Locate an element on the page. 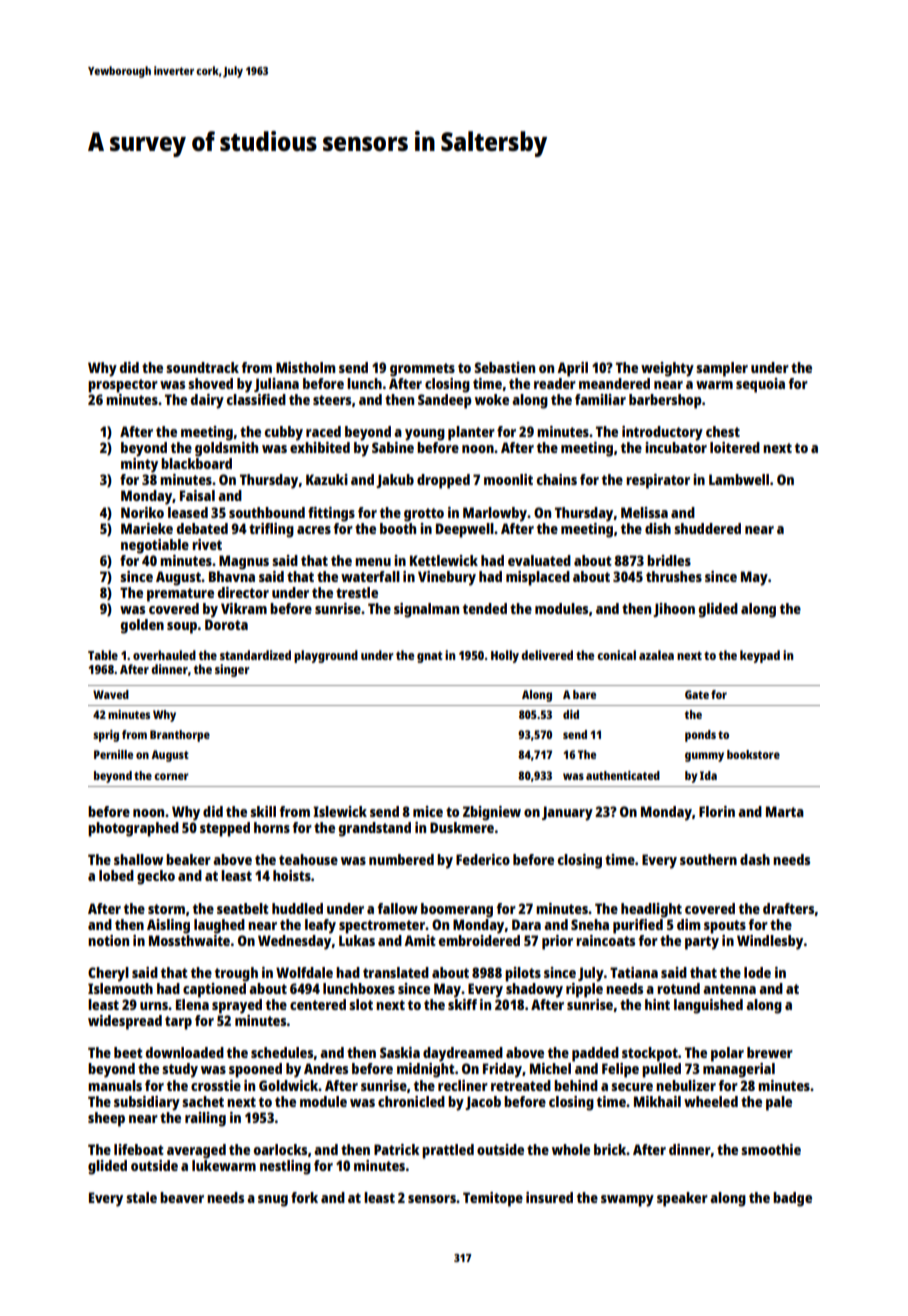 Image resolution: width=908 pixels, height=1316 pixels. keypad is located at coordinates (760, 656).
